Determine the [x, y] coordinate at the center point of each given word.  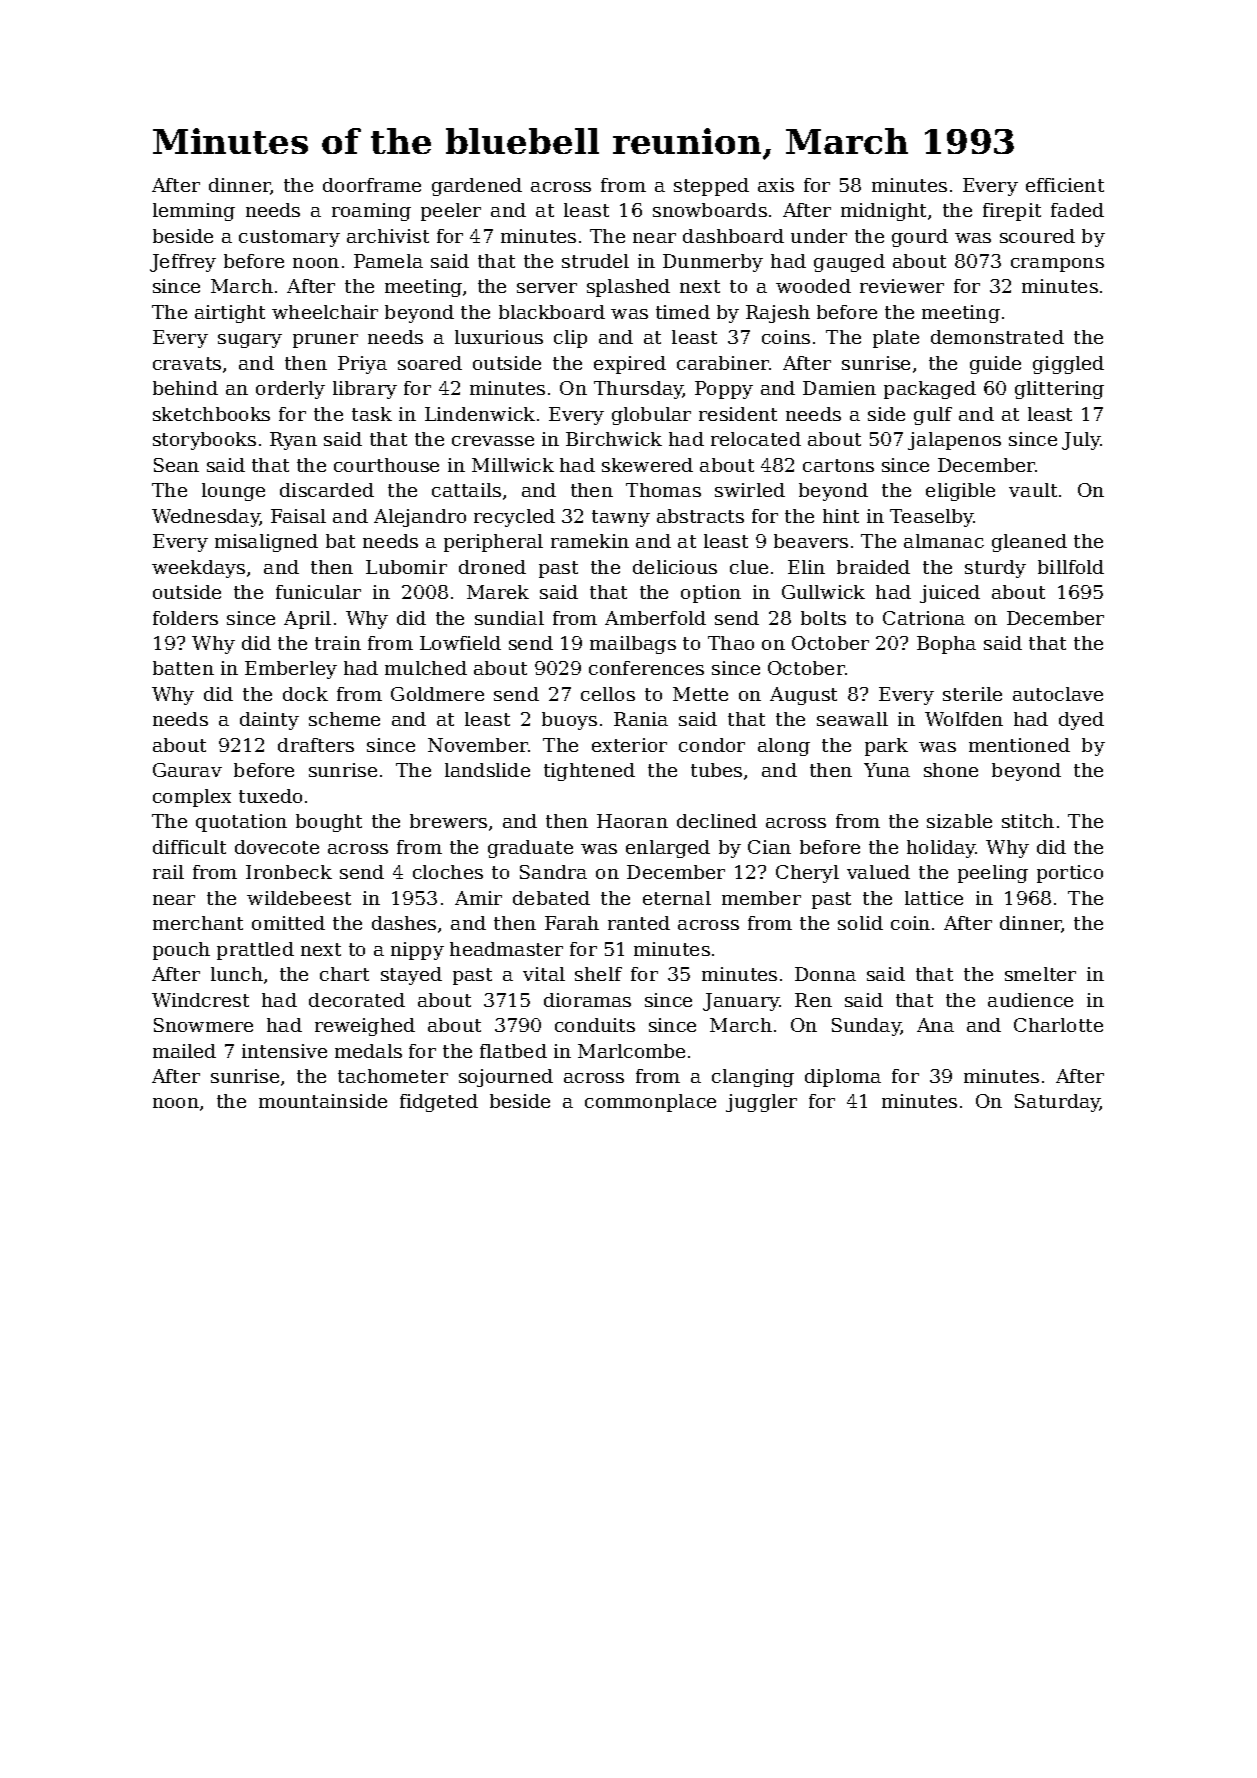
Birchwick [614, 439]
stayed [411, 976]
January [741, 1002]
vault [1033, 490]
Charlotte [1058, 1025]
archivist [388, 236]
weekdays [198, 569]
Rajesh [778, 314]
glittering [1059, 390]
